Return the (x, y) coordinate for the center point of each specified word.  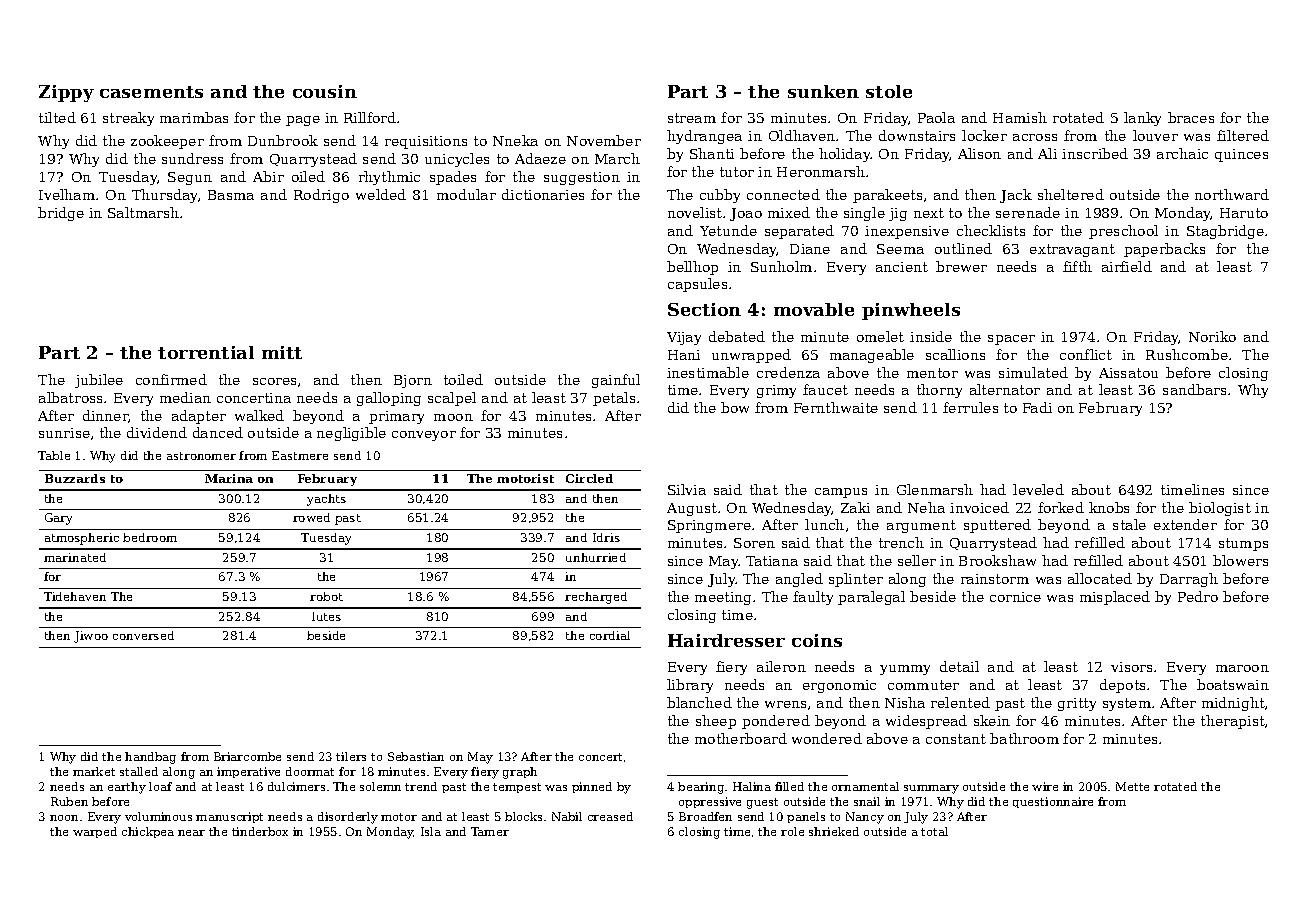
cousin (325, 91)
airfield (1127, 266)
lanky (1142, 119)
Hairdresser (726, 640)
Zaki (855, 507)
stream (692, 118)
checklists (991, 230)
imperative (248, 772)
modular (466, 194)
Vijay (684, 338)
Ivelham (67, 194)
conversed (143, 635)
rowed (311, 517)
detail (959, 666)
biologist (1220, 509)
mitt (282, 352)
